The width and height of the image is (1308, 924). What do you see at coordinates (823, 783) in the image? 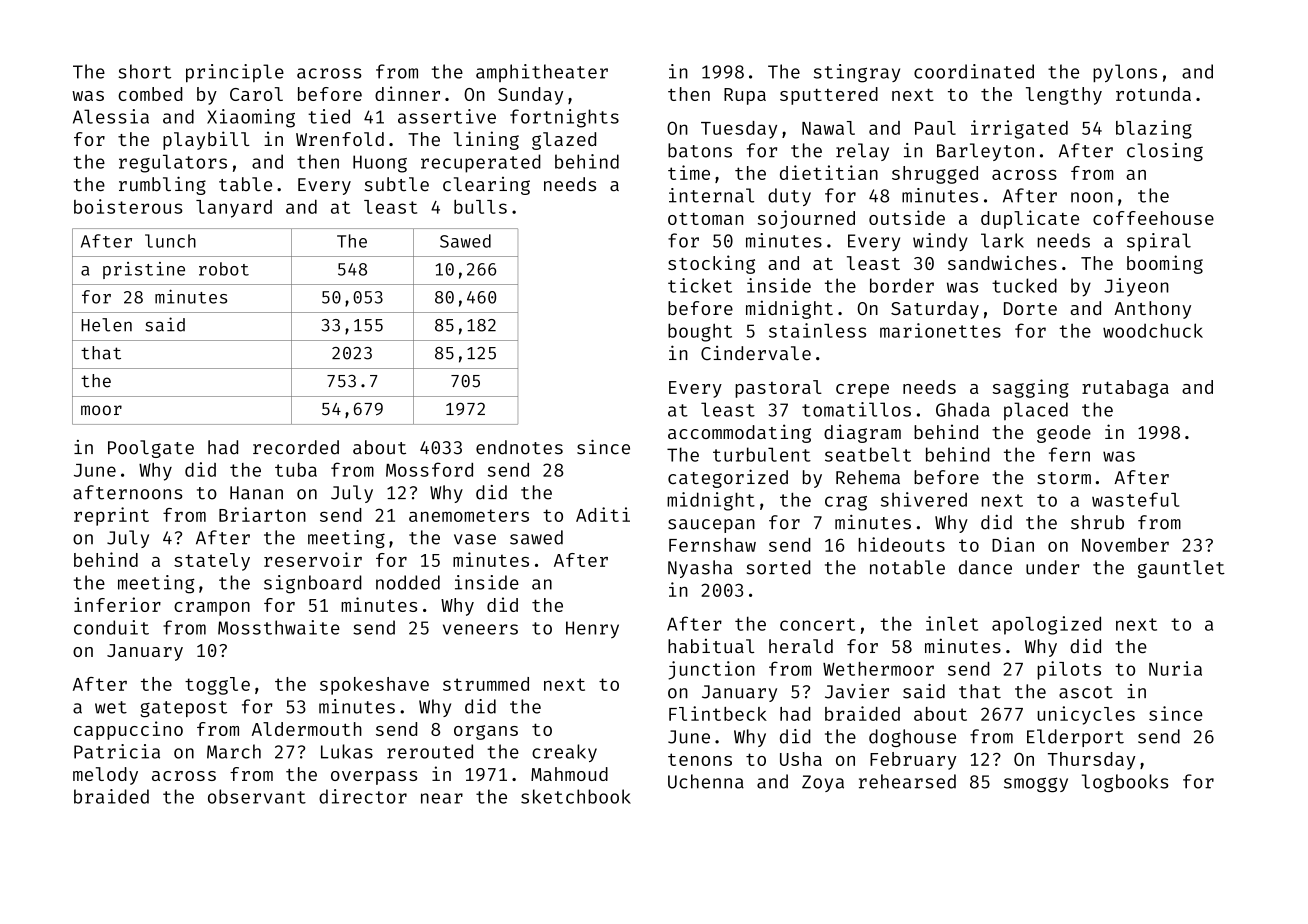
I see `Zoya` at bounding box center [823, 783].
